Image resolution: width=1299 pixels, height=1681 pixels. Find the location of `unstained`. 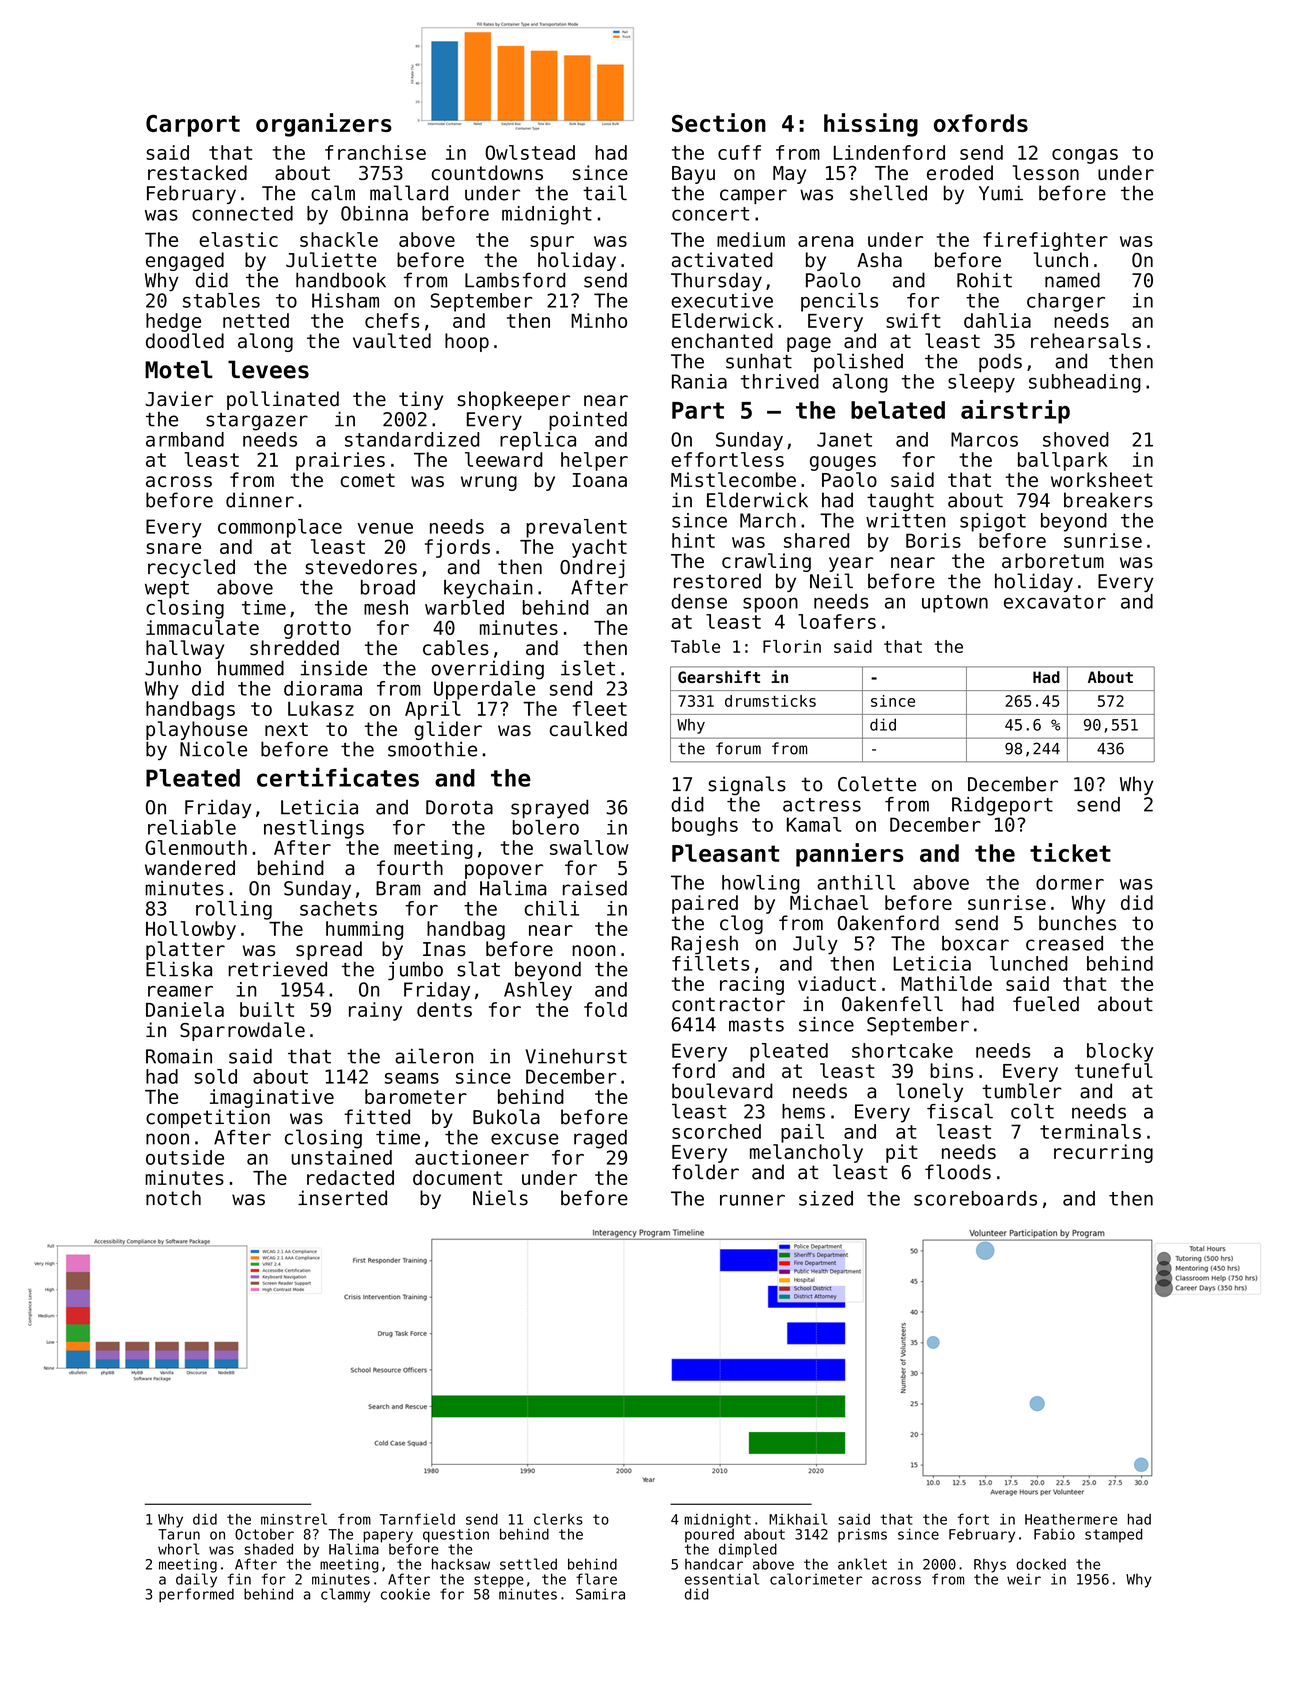

unstained is located at coordinates (342, 1157).
